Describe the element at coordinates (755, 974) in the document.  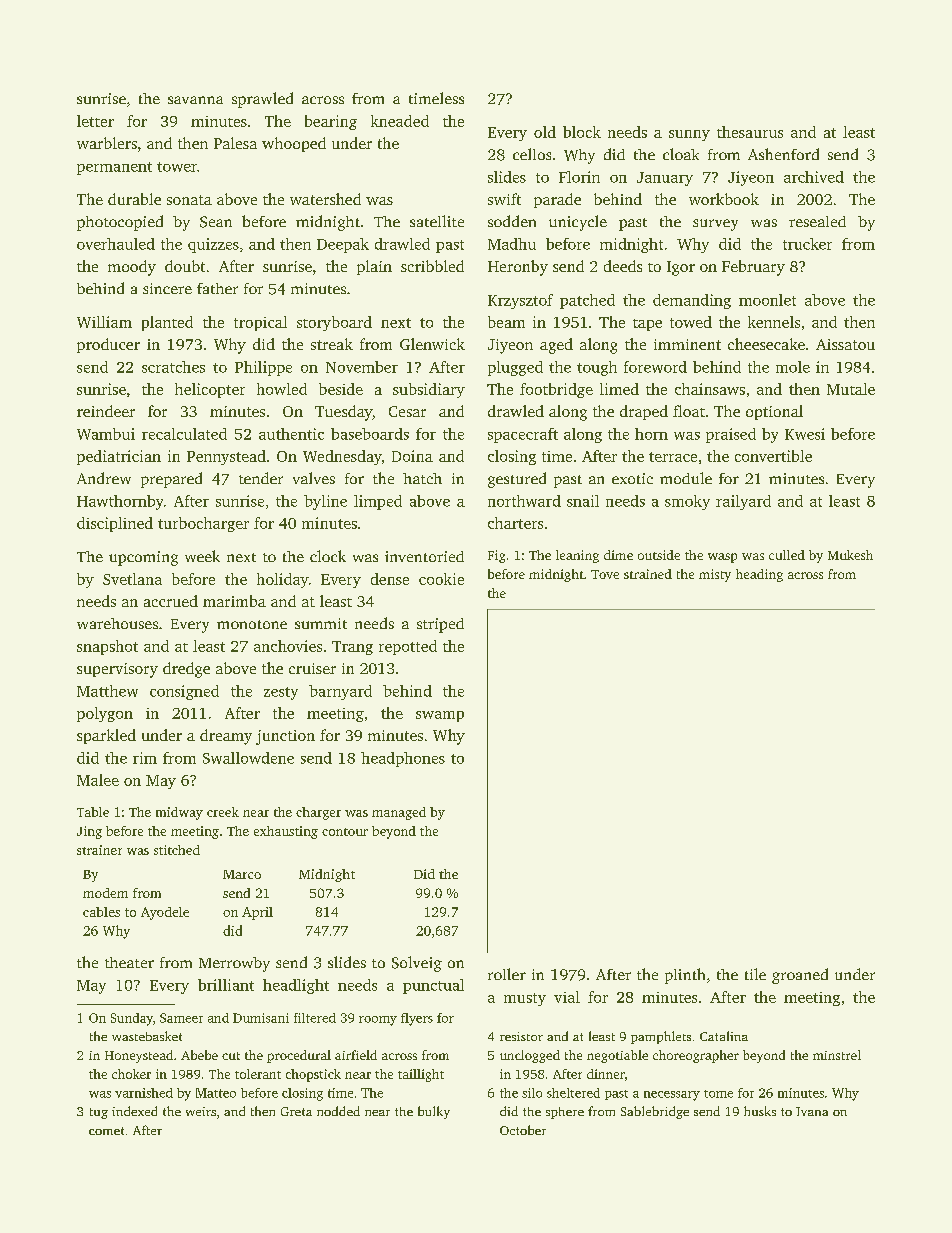
I see `tile` at that location.
